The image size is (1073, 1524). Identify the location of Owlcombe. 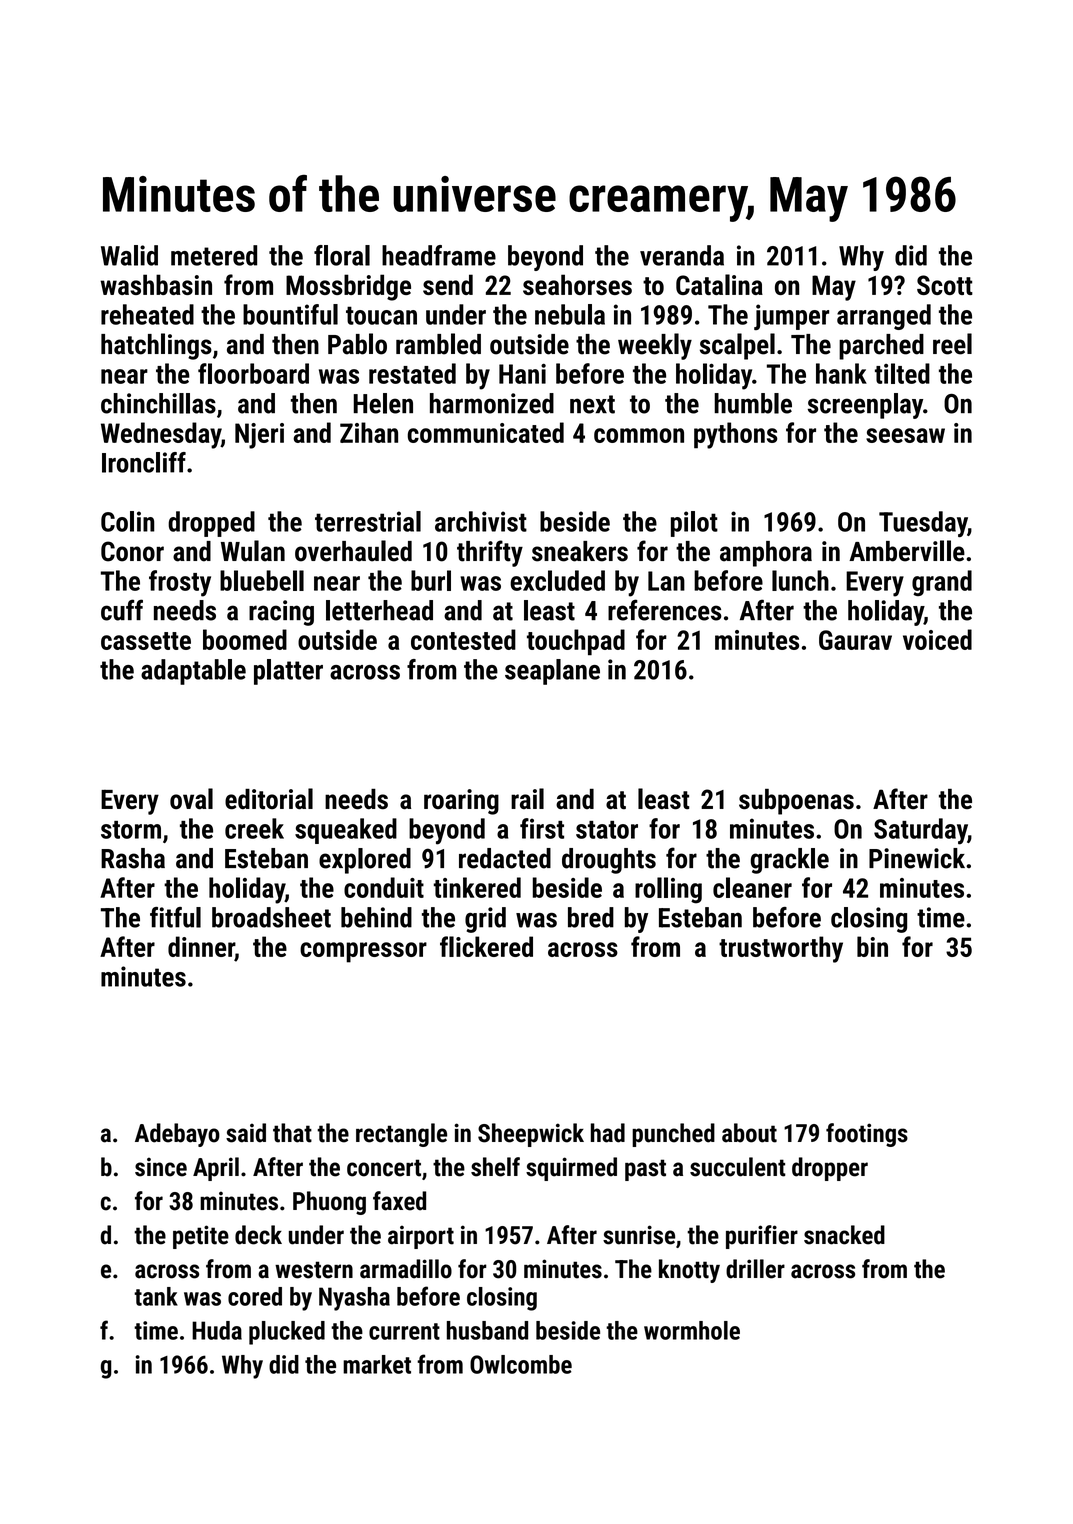
(521, 1364).
